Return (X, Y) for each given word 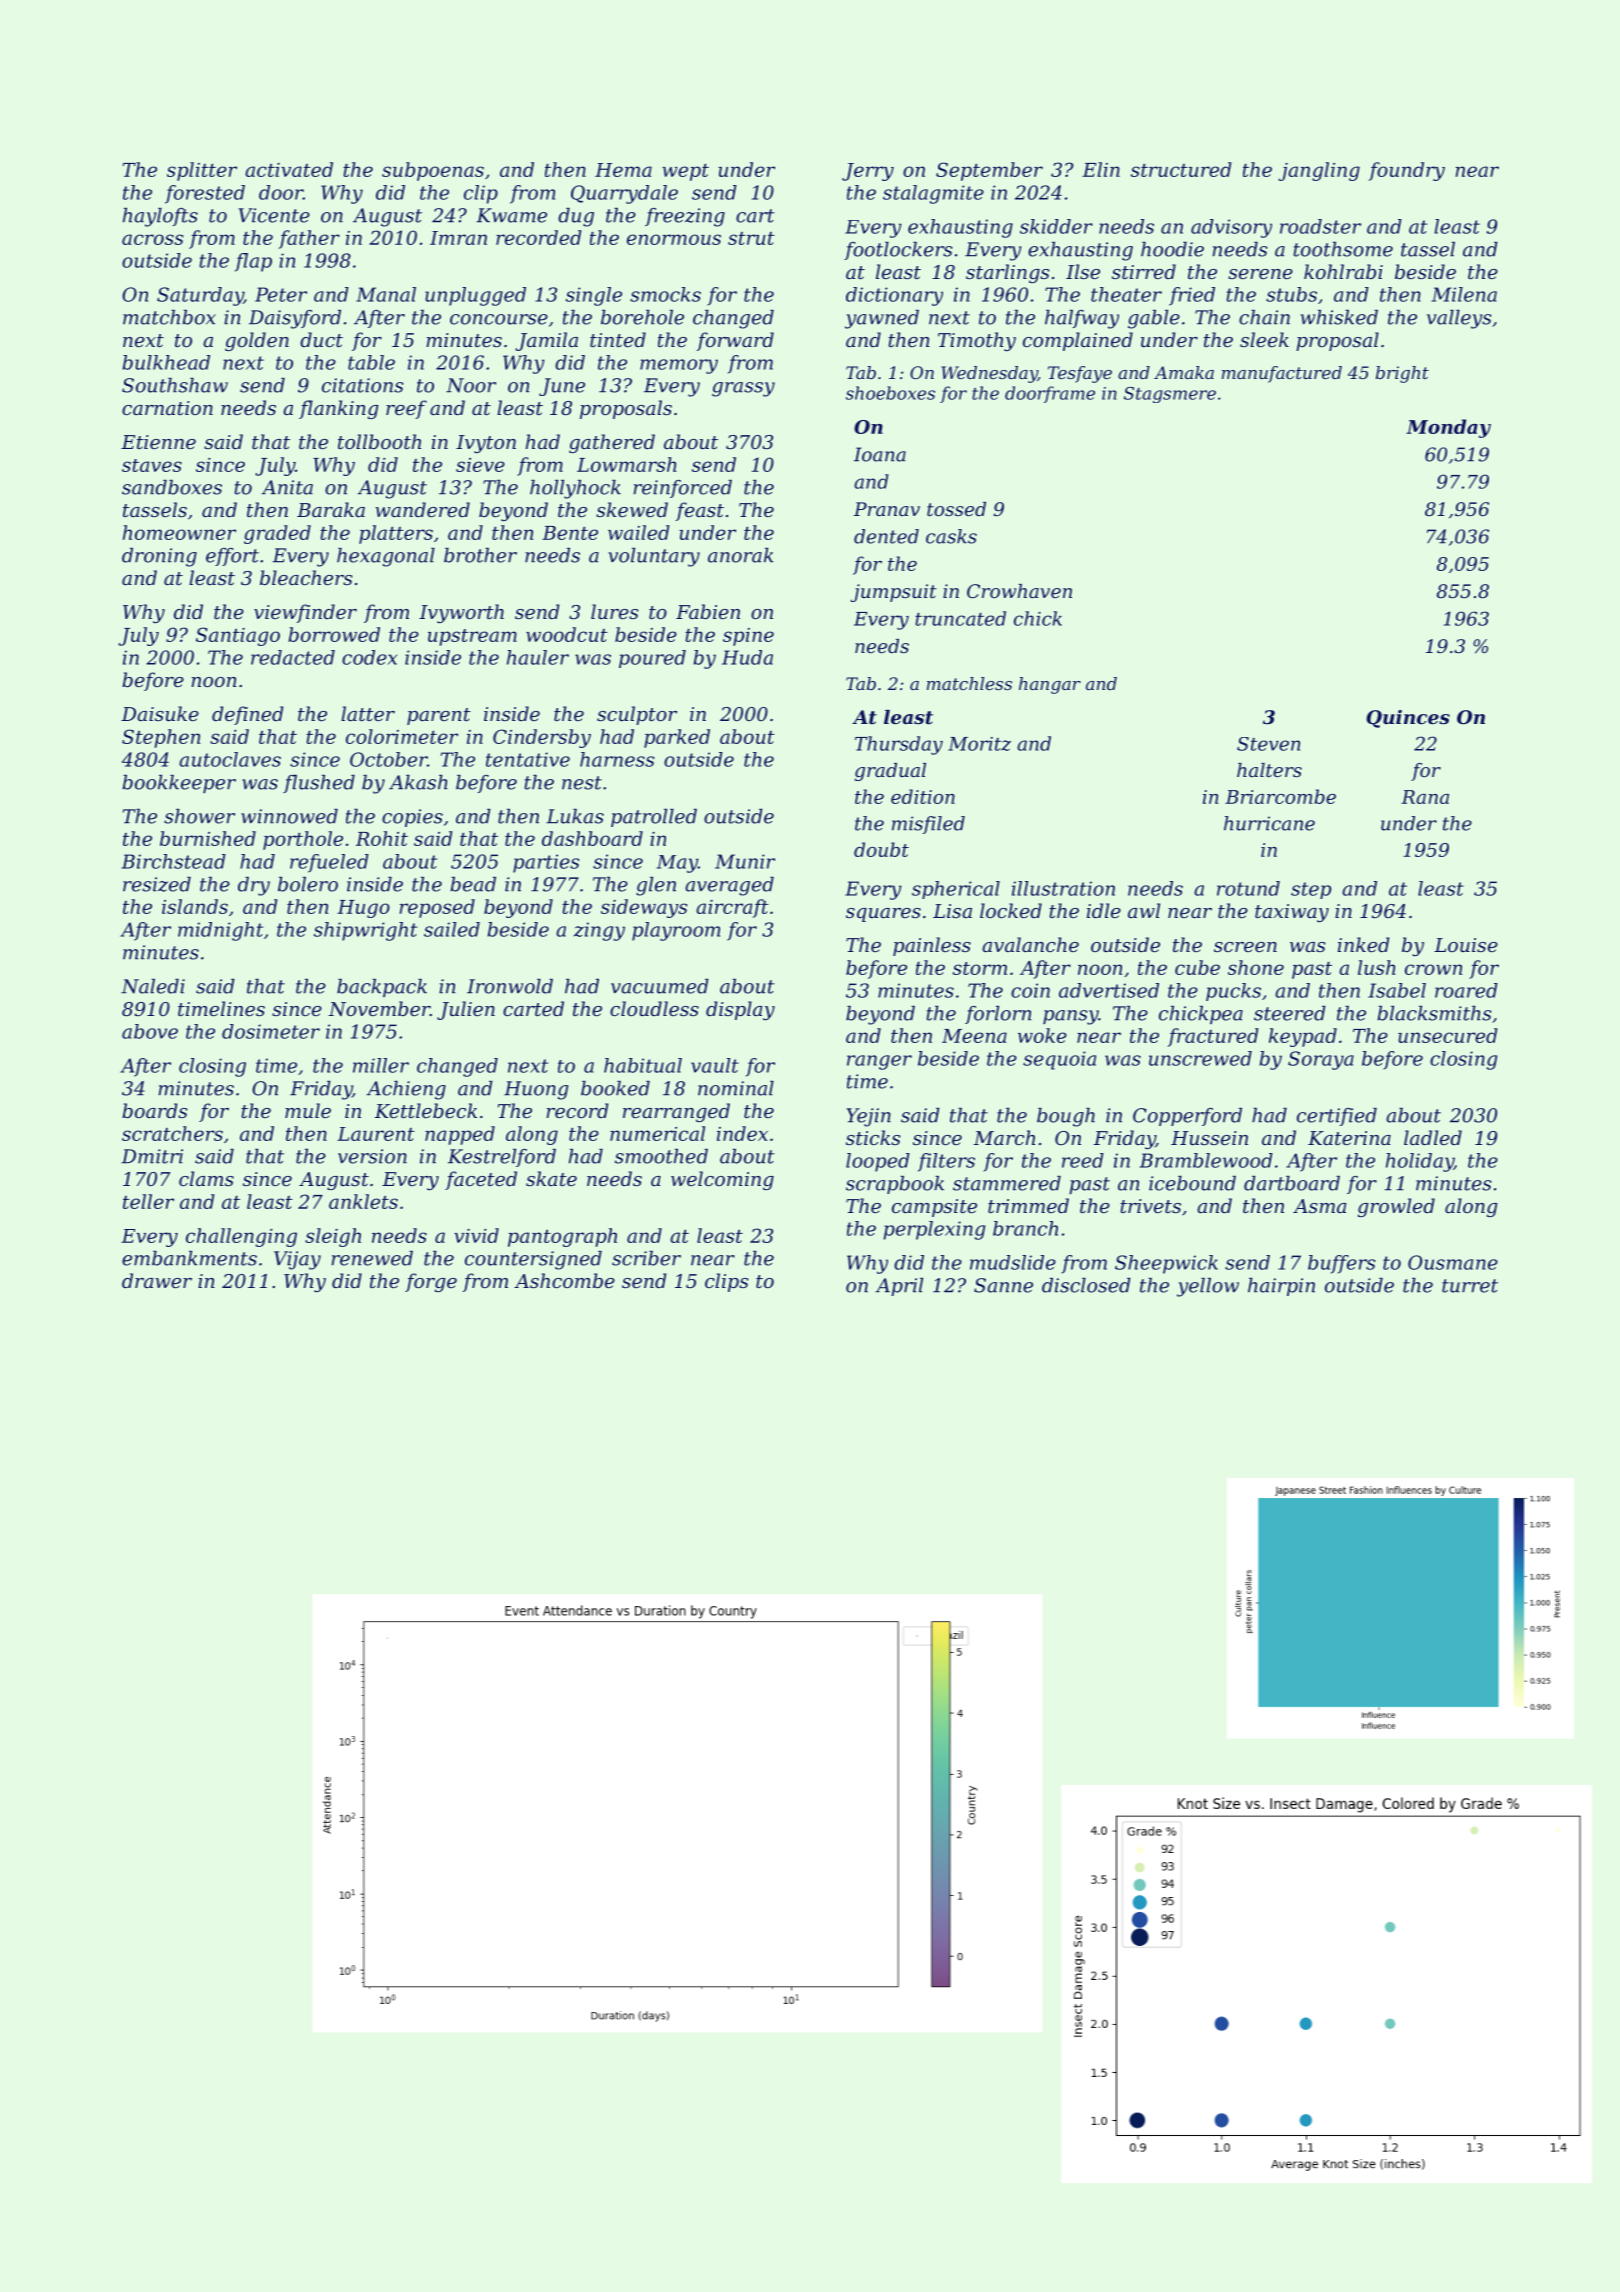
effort (232, 557)
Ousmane (1453, 1262)
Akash (418, 782)
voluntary (654, 557)
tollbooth (379, 441)
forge (431, 1282)
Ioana (880, 454)
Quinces (1408, 719)
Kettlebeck (426, 1110)
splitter (202, 171)
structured (1181, 169)
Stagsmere (1170, 395)
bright (1402, 374)
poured (652, 659)
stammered (1007, 1183)
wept (685, 172)
